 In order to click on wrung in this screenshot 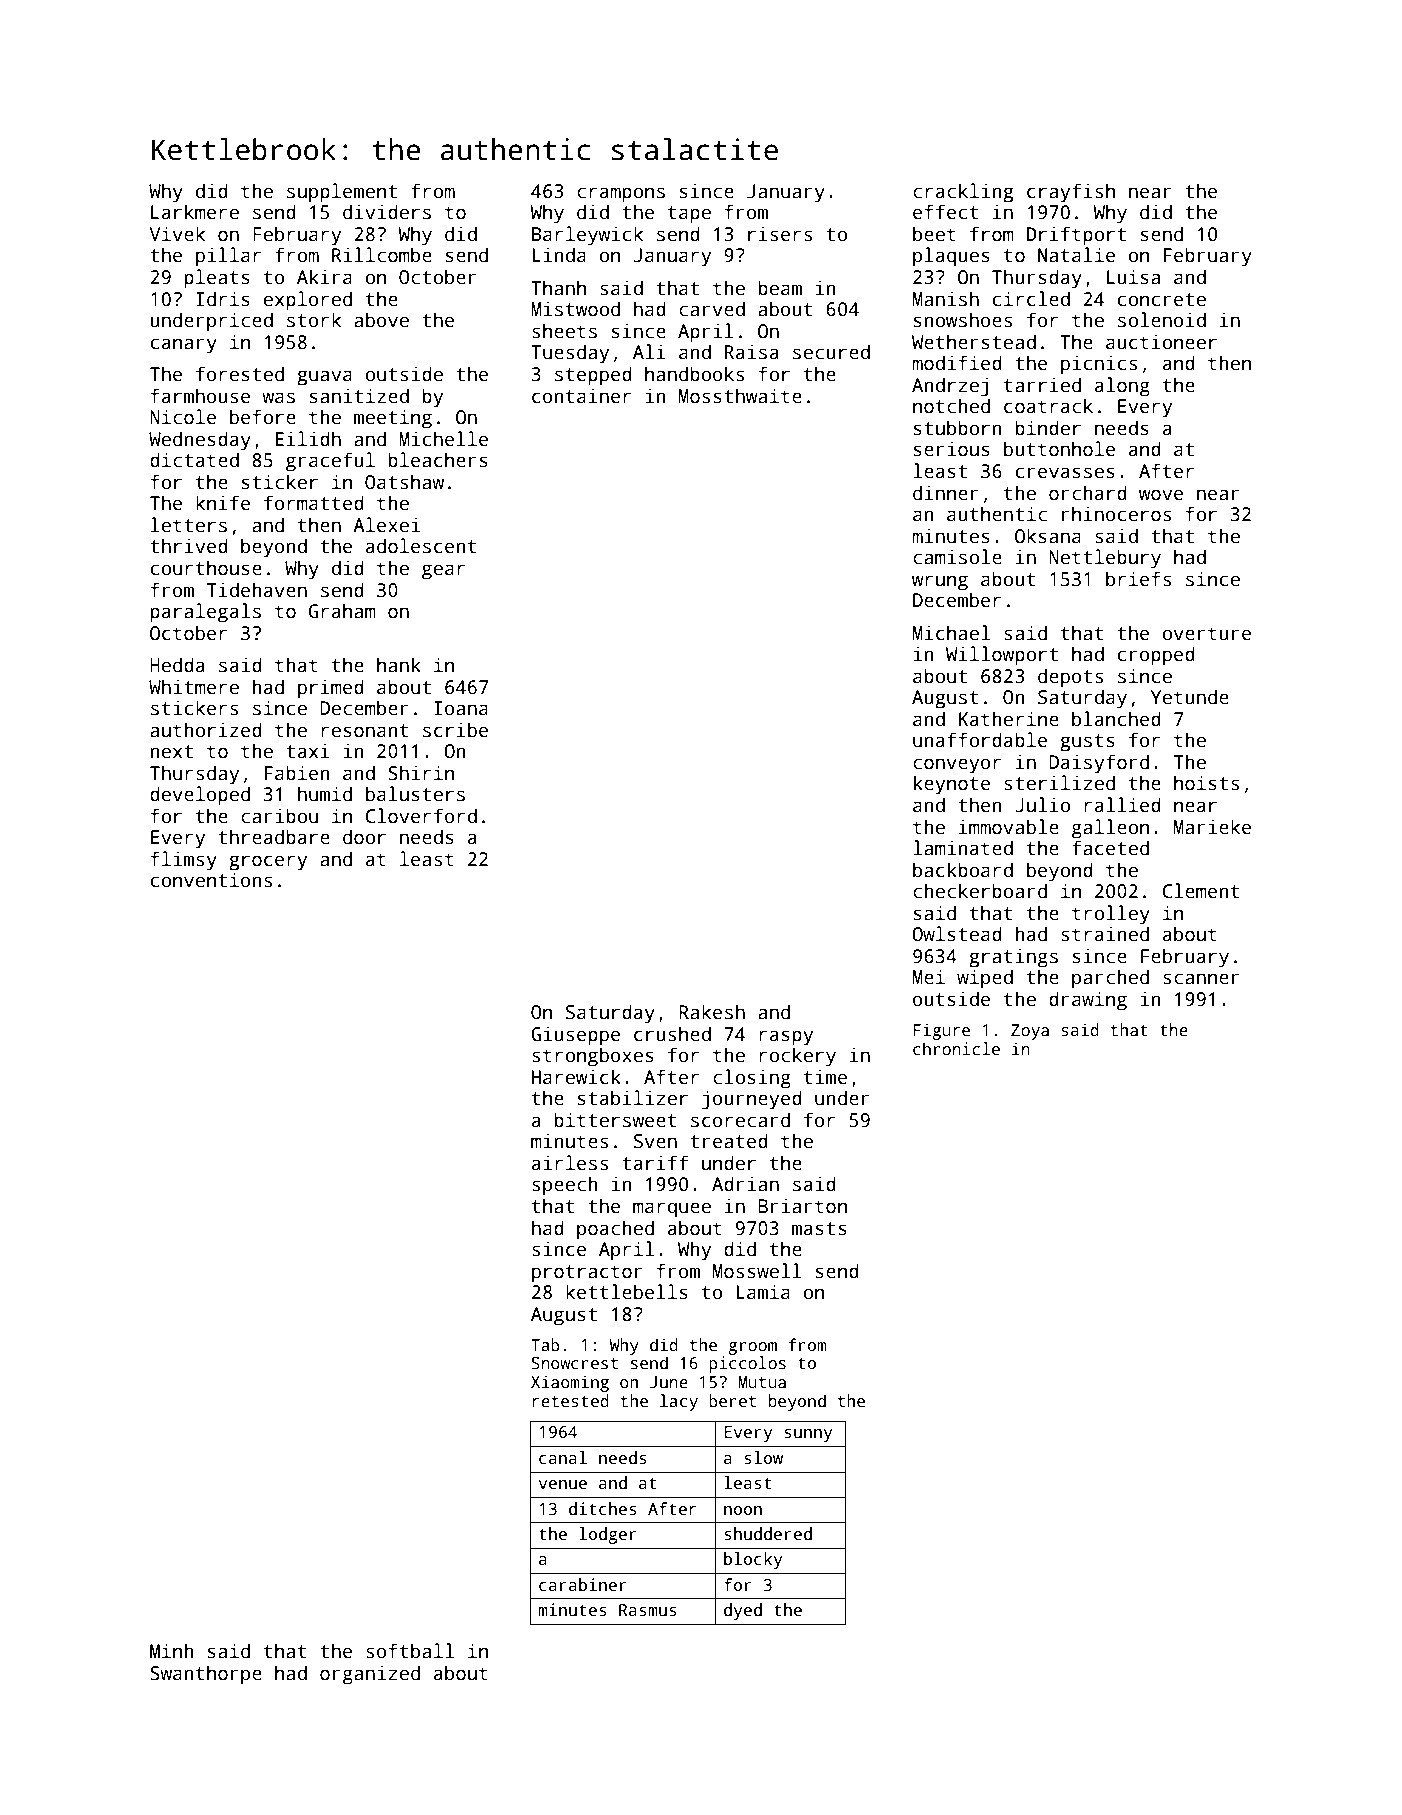, I will do `click(940, 583)`.
